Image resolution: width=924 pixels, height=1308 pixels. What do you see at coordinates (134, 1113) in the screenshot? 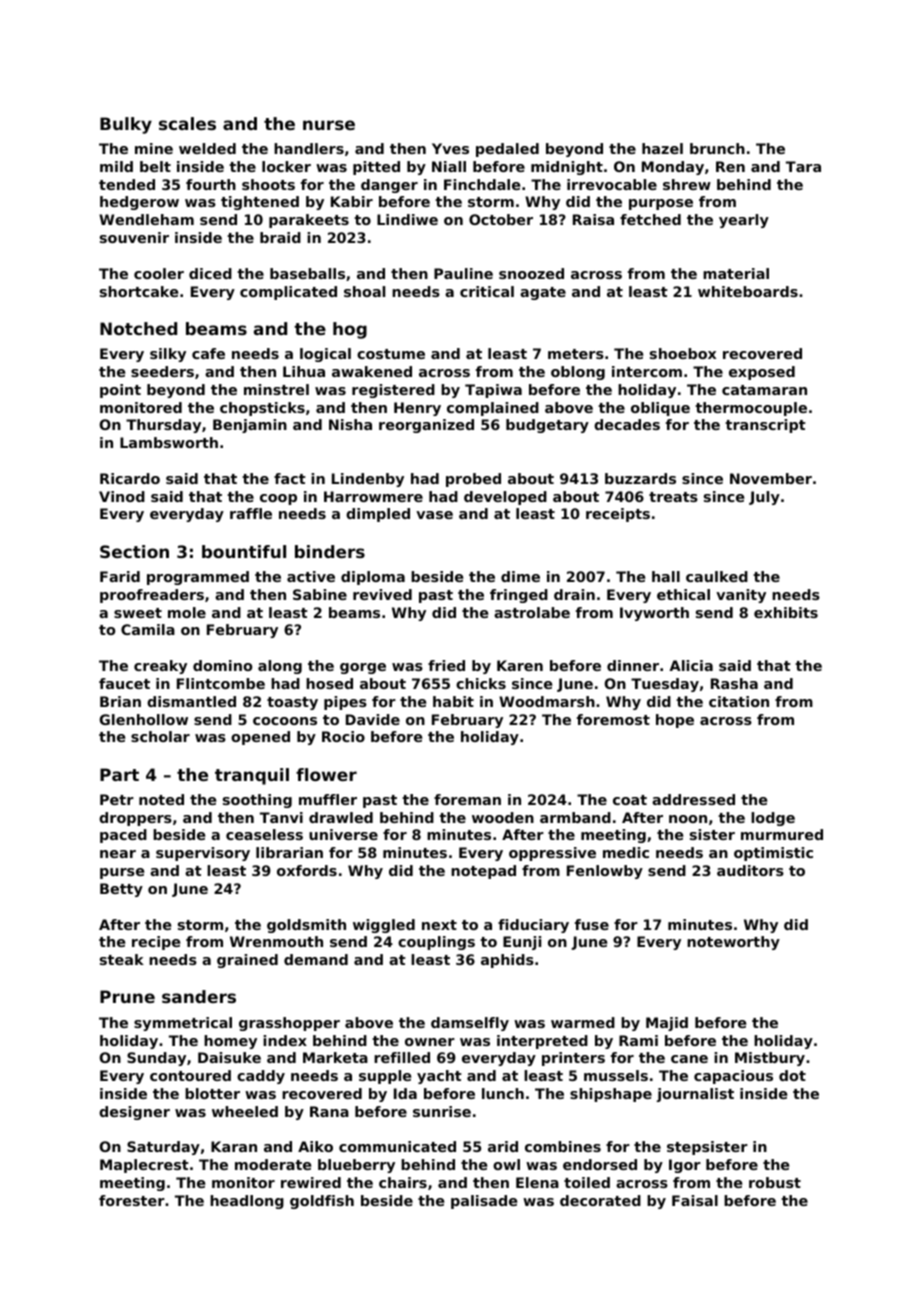
I see `designer` at bounding box center [134, 1113].
